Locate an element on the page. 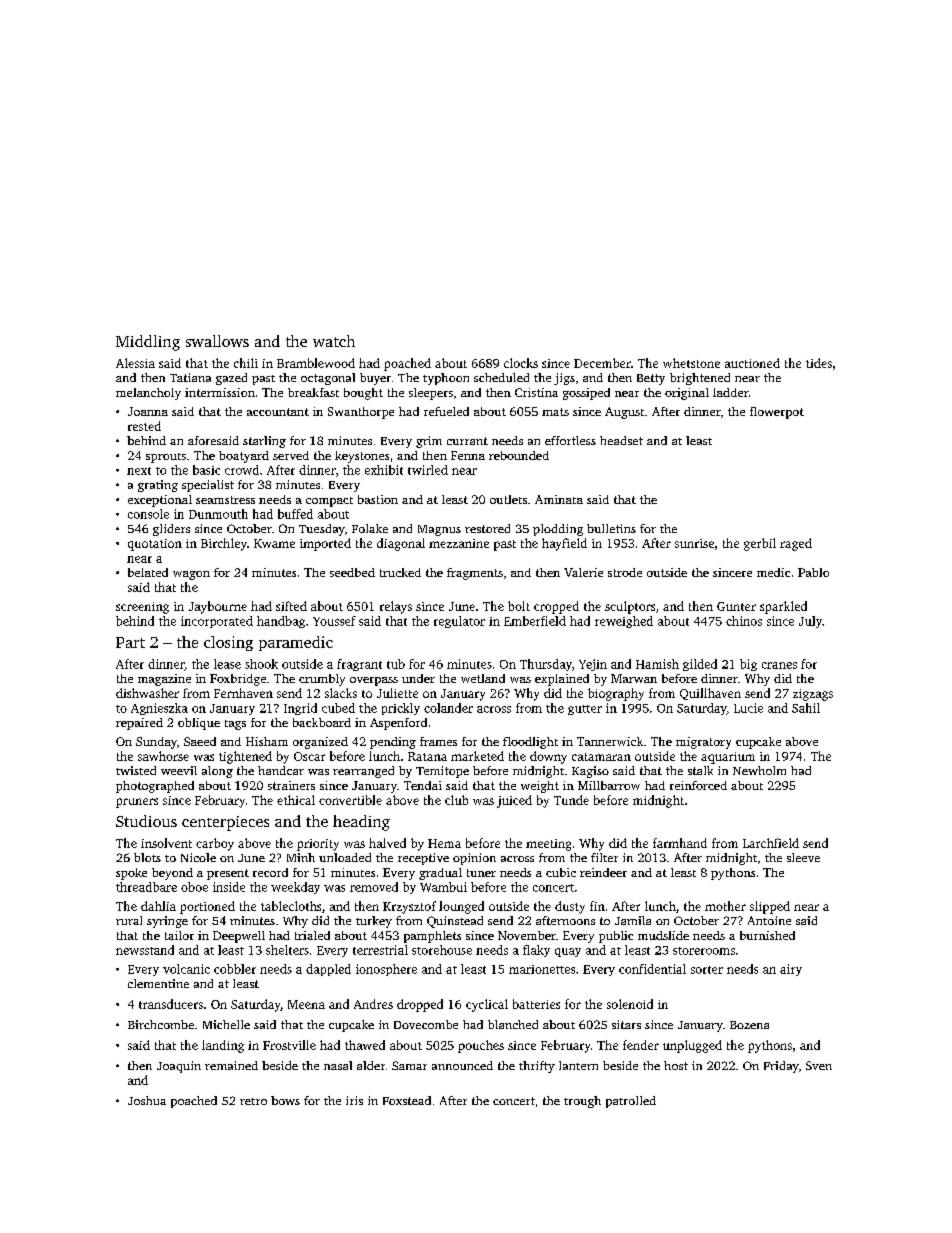 The height and width of the document is (1233, 952). stalk is located at coordinates (700, 770).
